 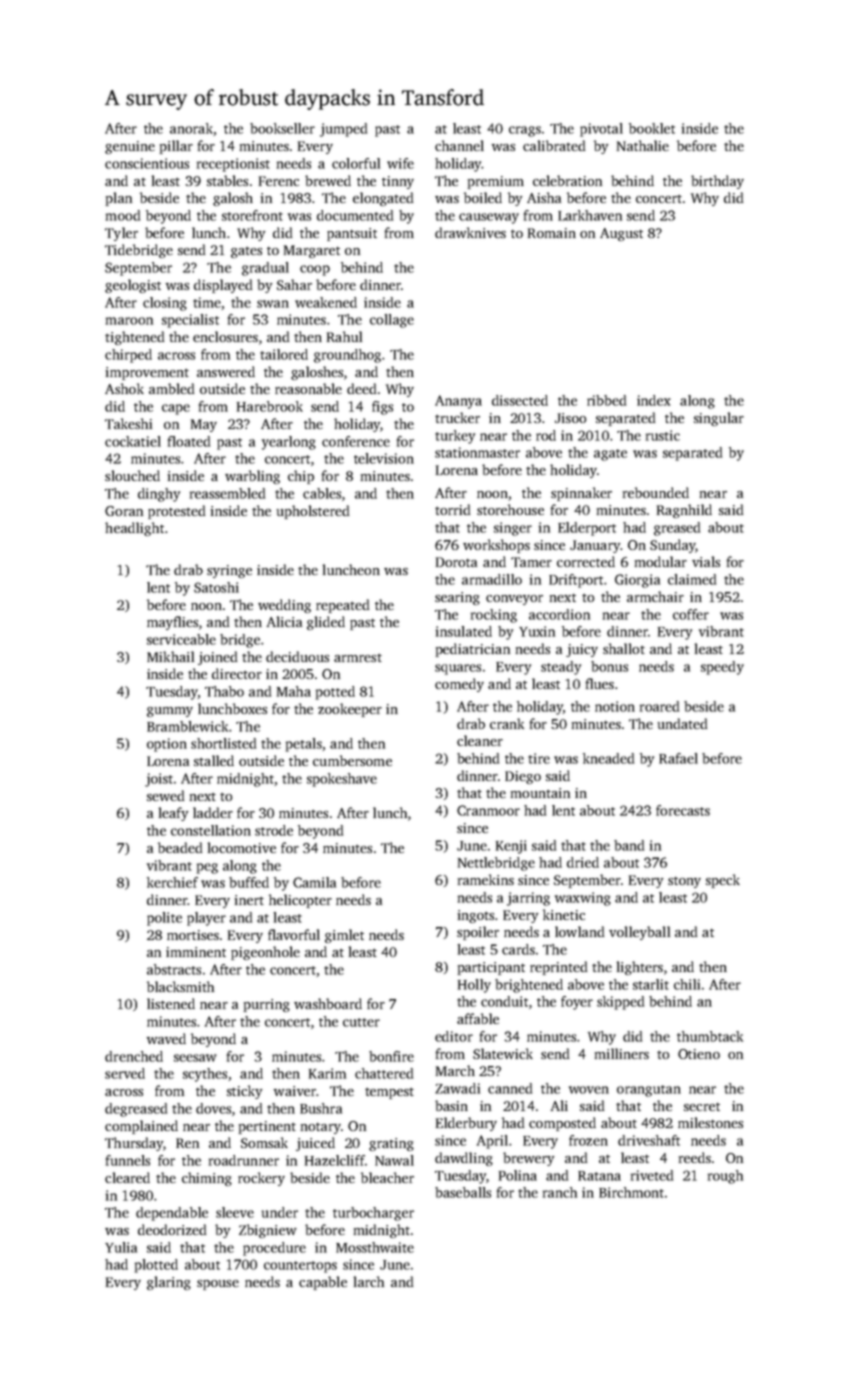 I want to click on gradual, so click(x=265, y=269).
